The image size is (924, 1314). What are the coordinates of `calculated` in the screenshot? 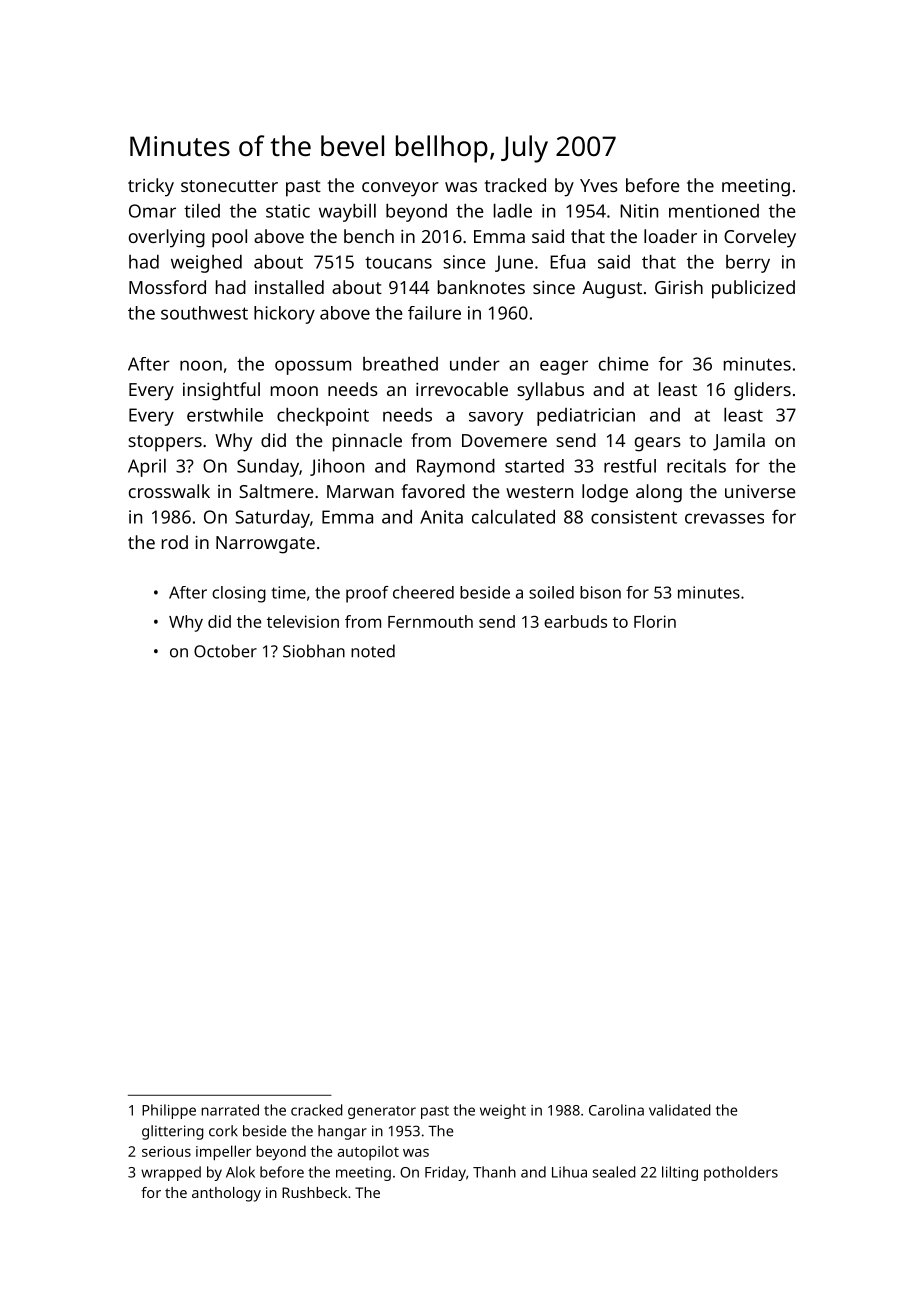 It's located at (513, 517).
